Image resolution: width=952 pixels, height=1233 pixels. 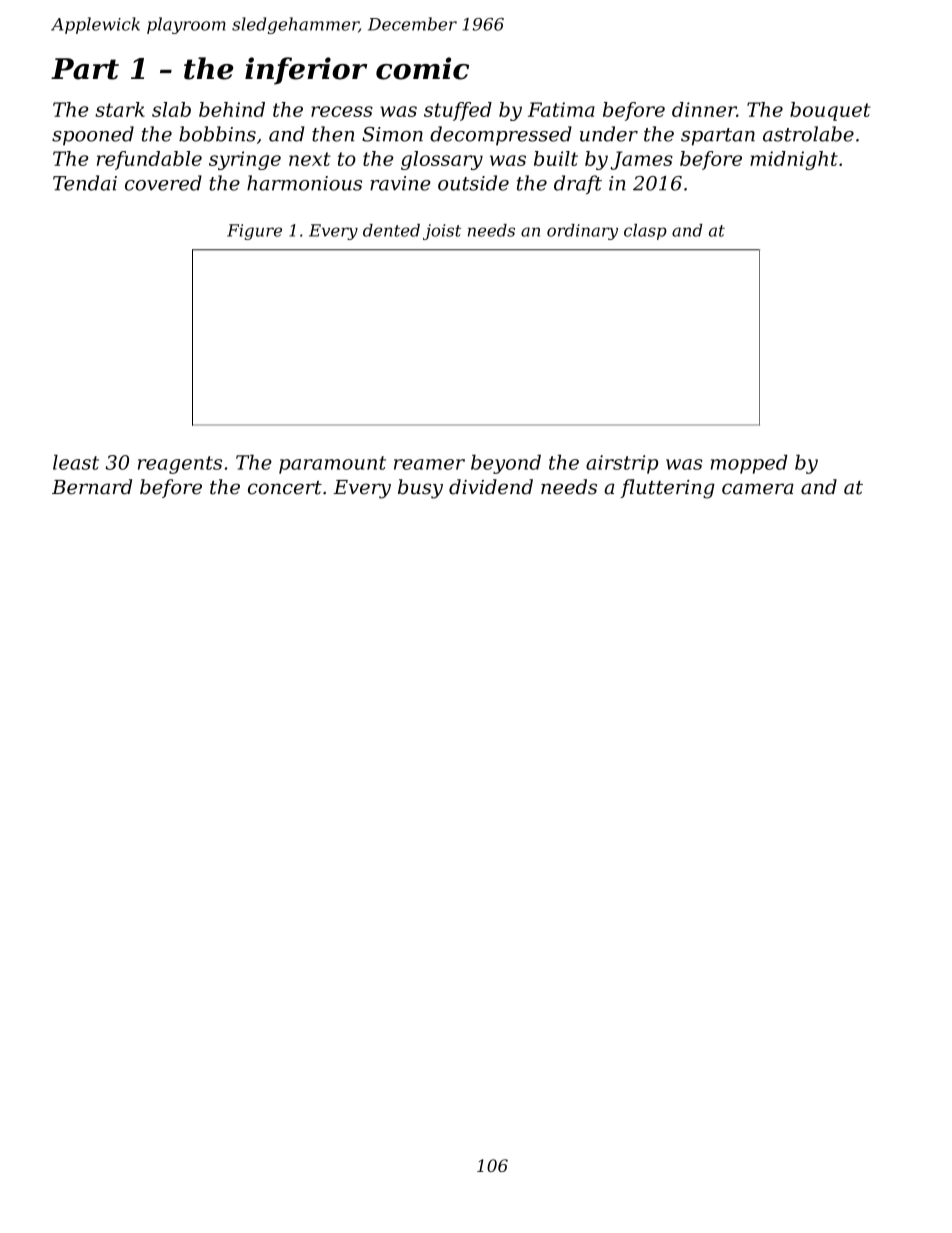 What do you see at coordinates (422, 68) in the screenshot?
I see `comic` at bounding box center [422, 68].
